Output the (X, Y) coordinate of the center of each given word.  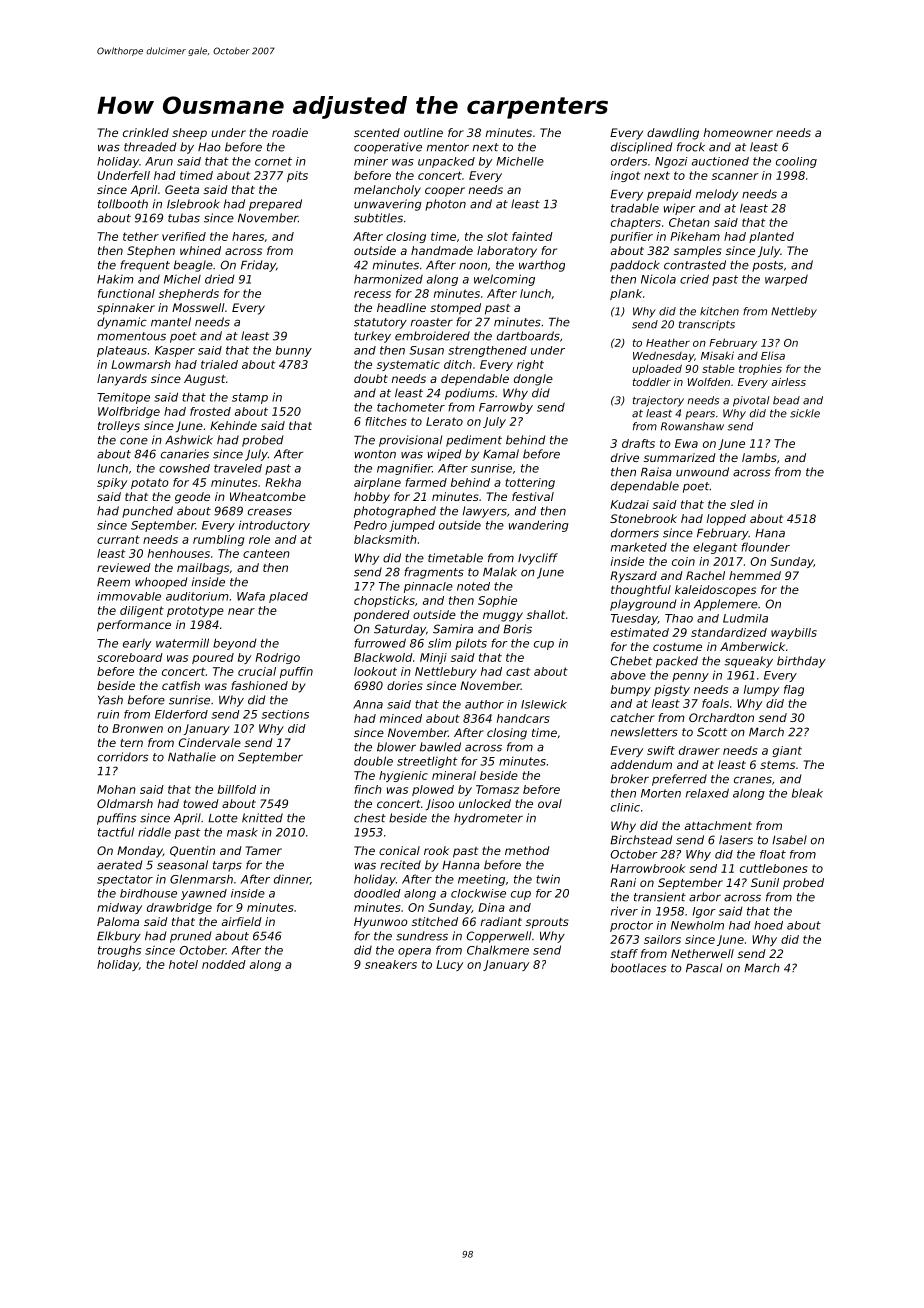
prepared (275, 205)
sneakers (391, 964)
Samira (453, 629)
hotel (183, 964)
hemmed (755, 575)
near (241, 611)
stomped (455, 309)
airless (788, 382)
